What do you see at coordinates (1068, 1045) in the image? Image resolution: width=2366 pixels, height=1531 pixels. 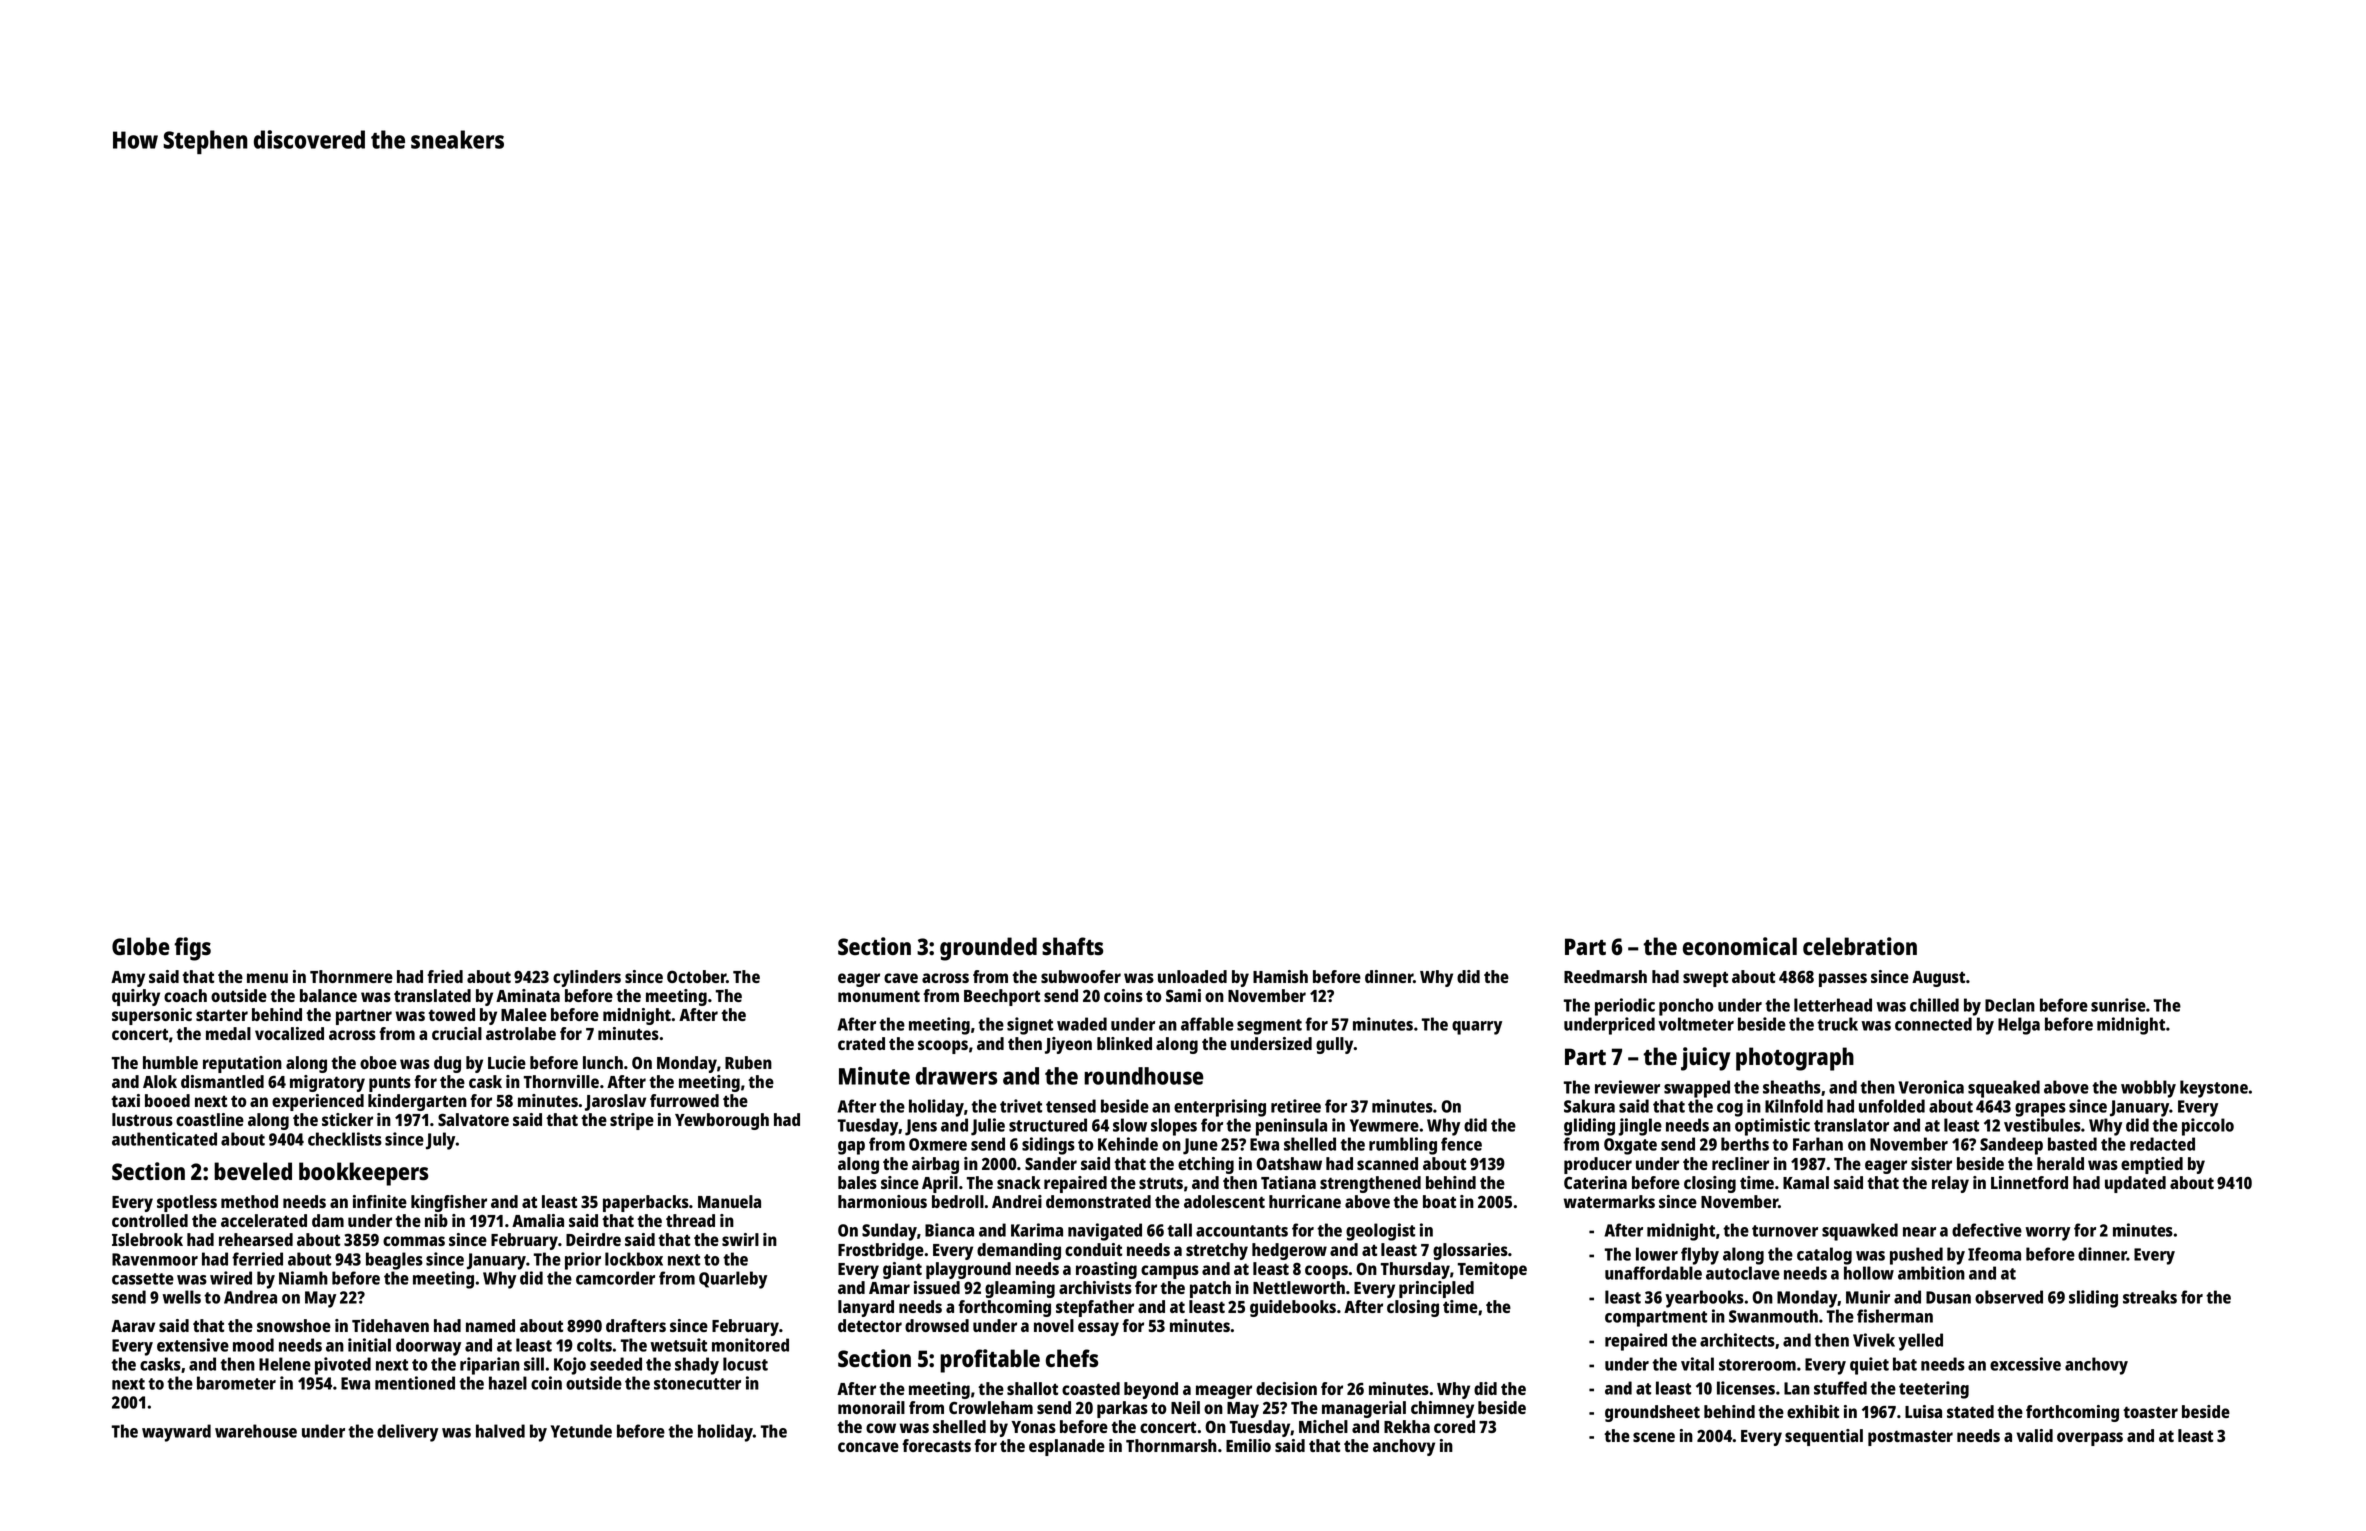 I see `Jiyeon` at bounding box center [1068, 1045].
